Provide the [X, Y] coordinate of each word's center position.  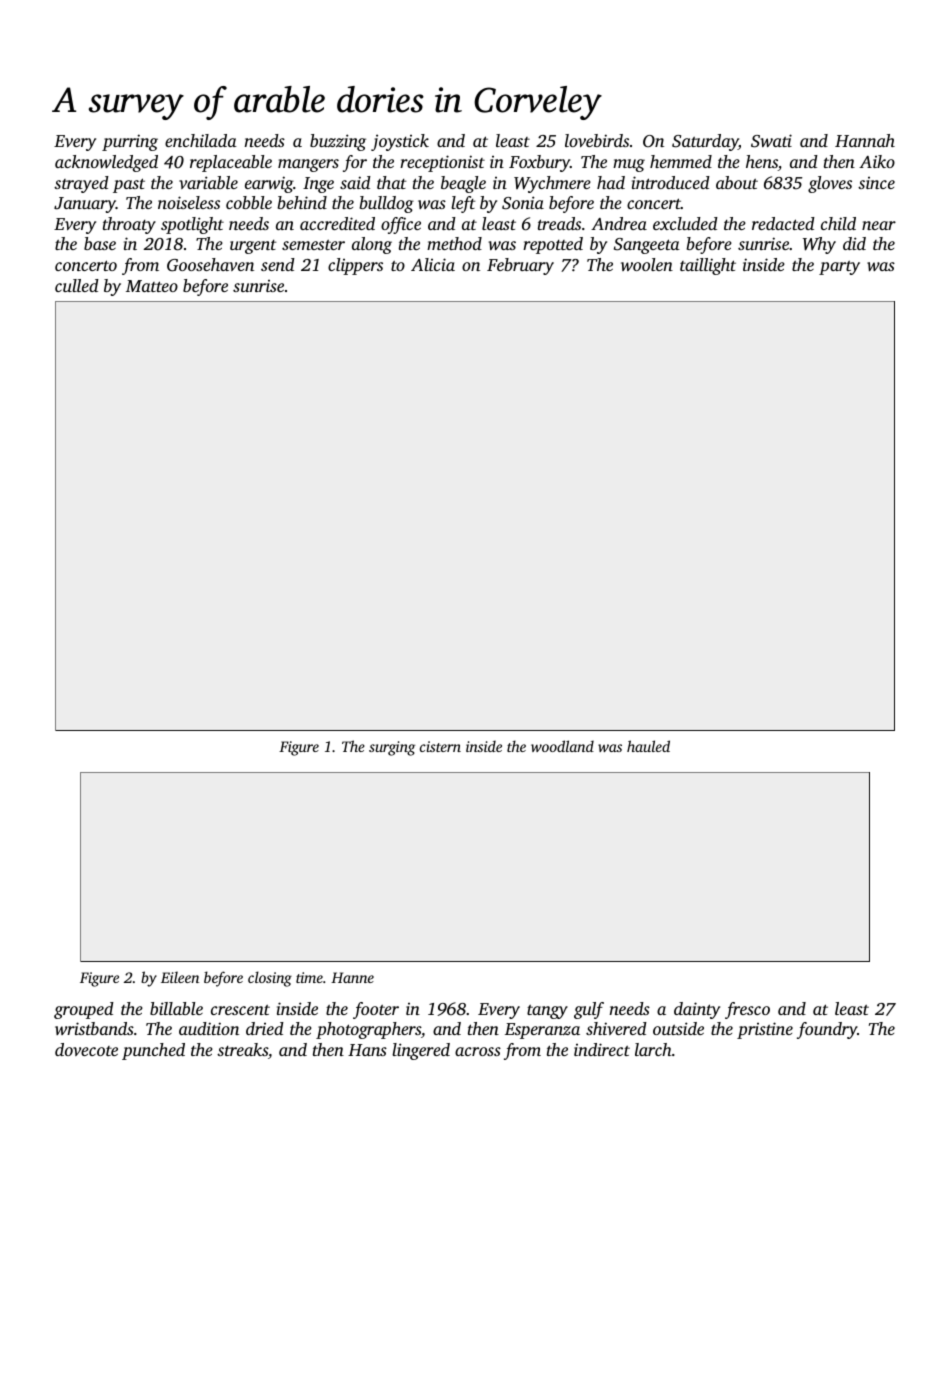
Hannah [865, 140]
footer [376, 1010]
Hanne [352, 977]
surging [392, 748]
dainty [697, 1010]
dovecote [86, 1049]
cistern [440, 746]
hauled [648, 746]
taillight [708, 266]
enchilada [201, 140]
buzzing [338, 142]
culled [77, 285]
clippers [355, 266]
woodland [562, 746]
